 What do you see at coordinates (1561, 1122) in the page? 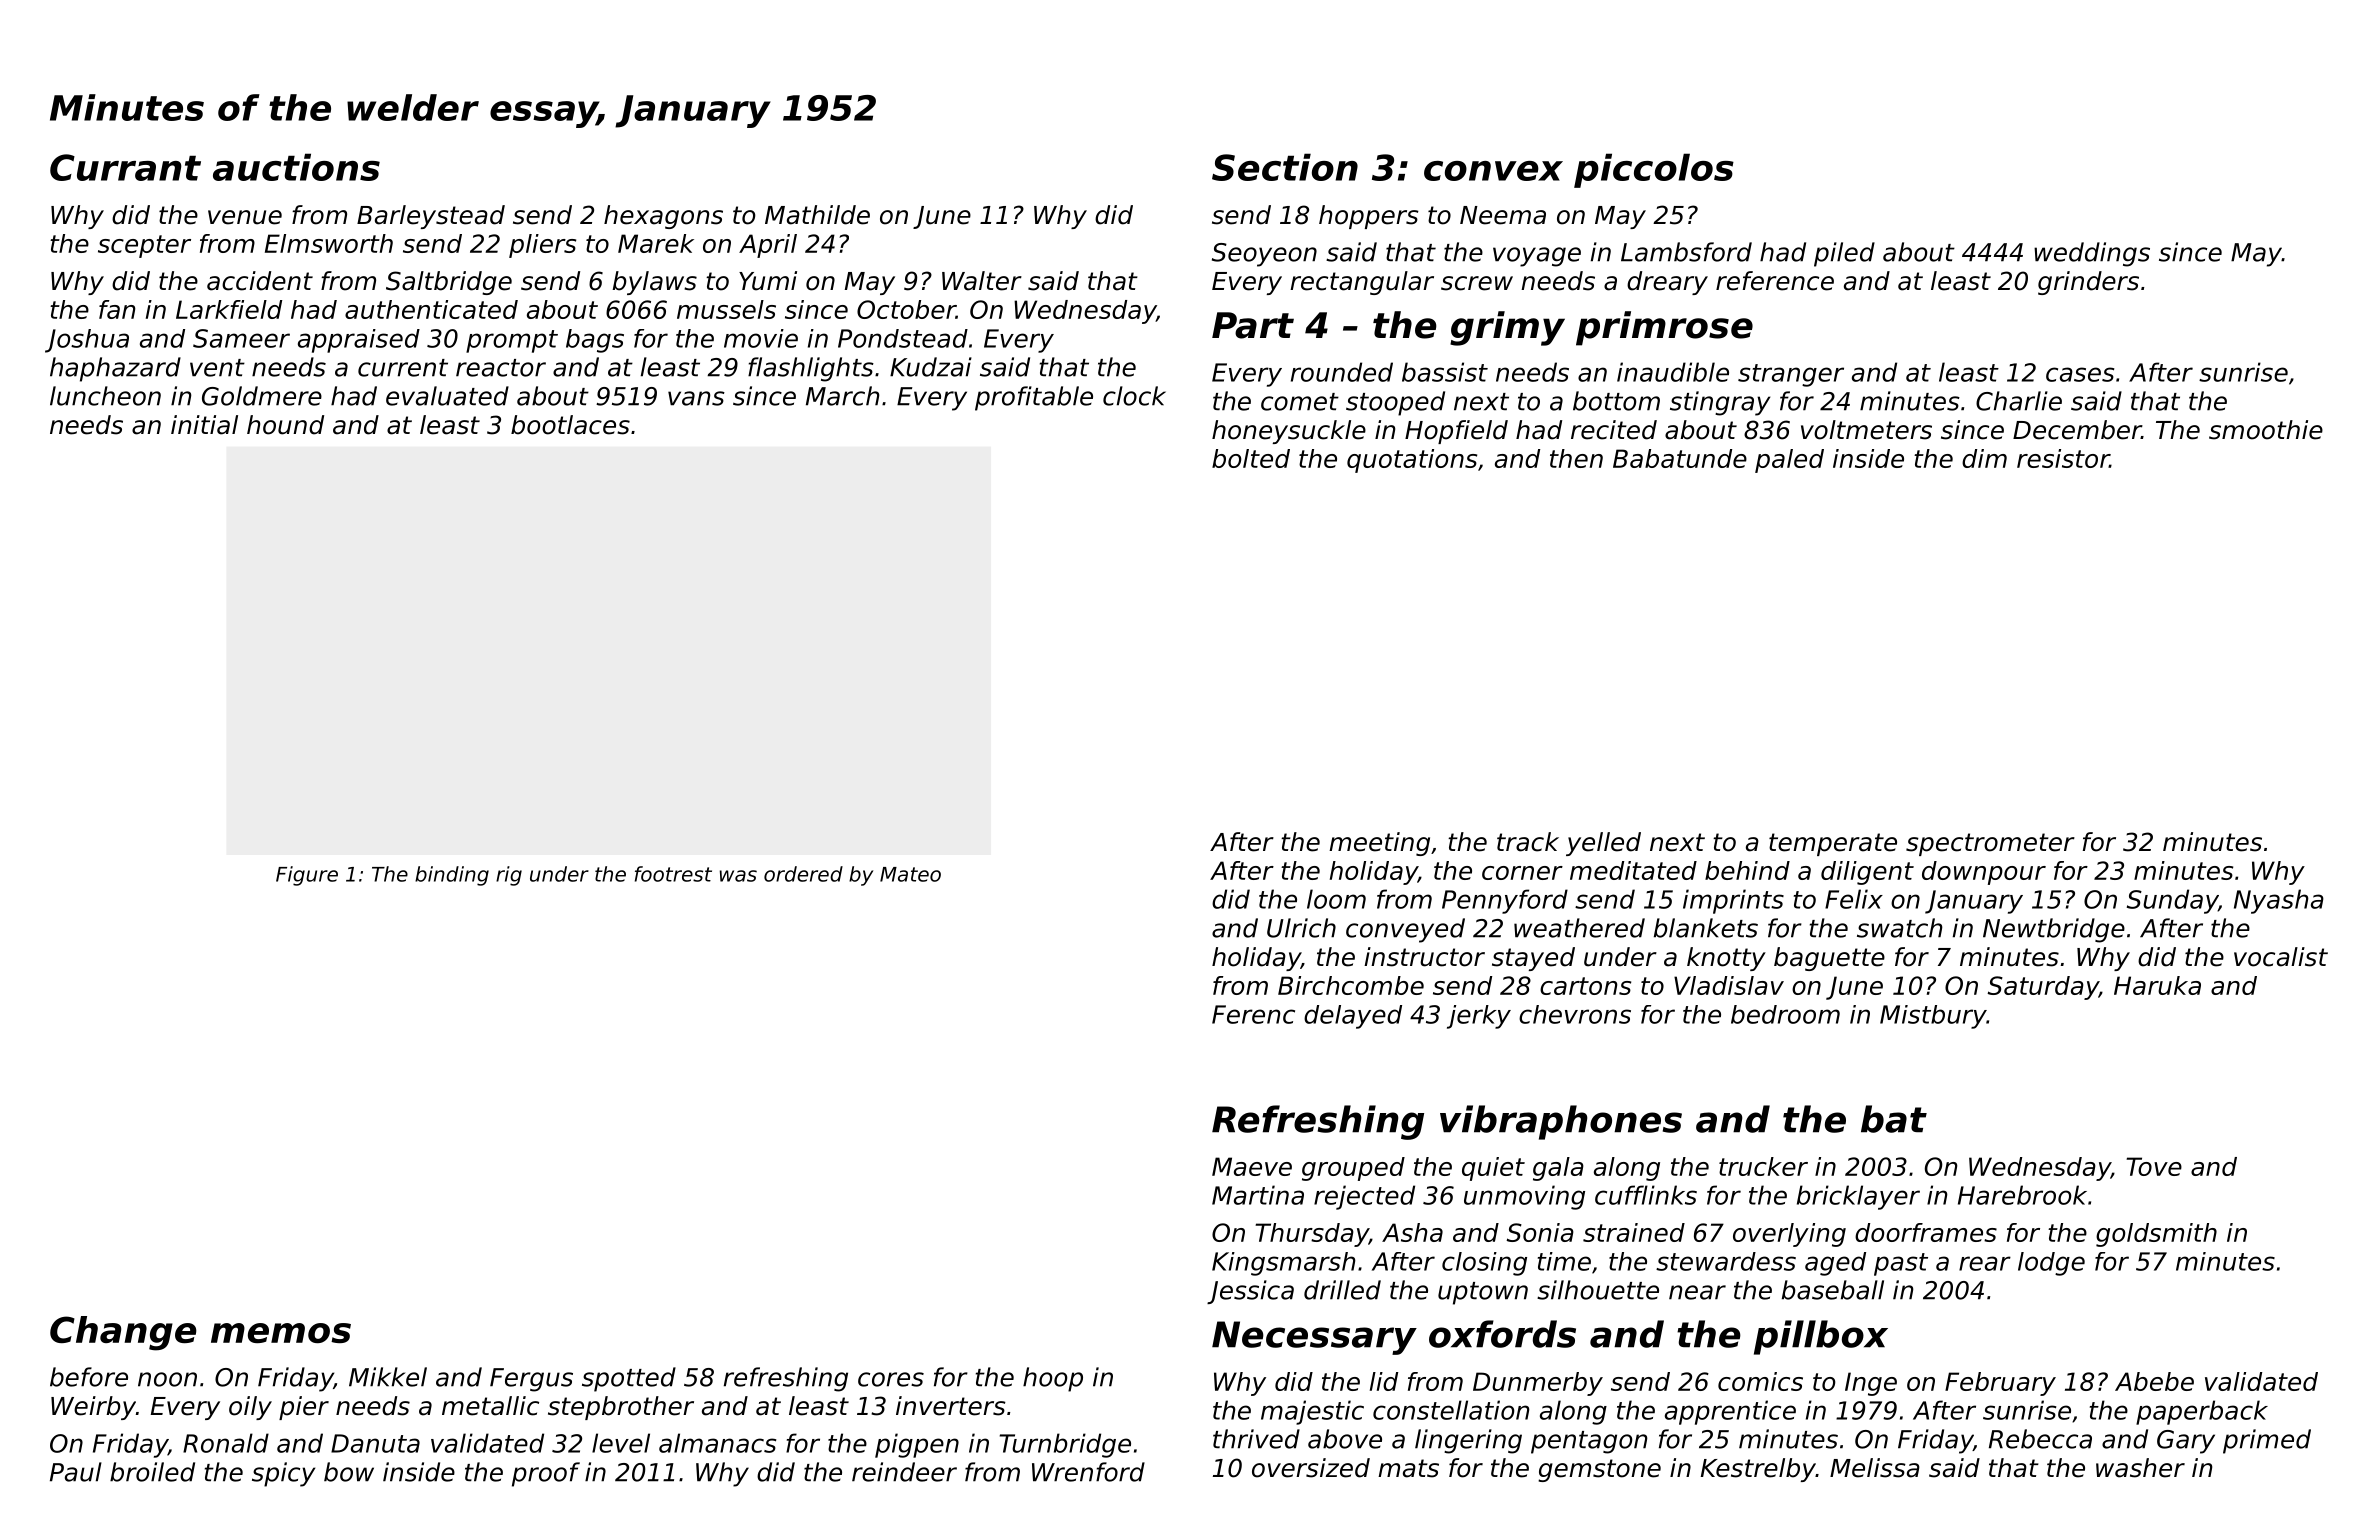
I see `vibraphones` at bounding box center [1561, 1122].
